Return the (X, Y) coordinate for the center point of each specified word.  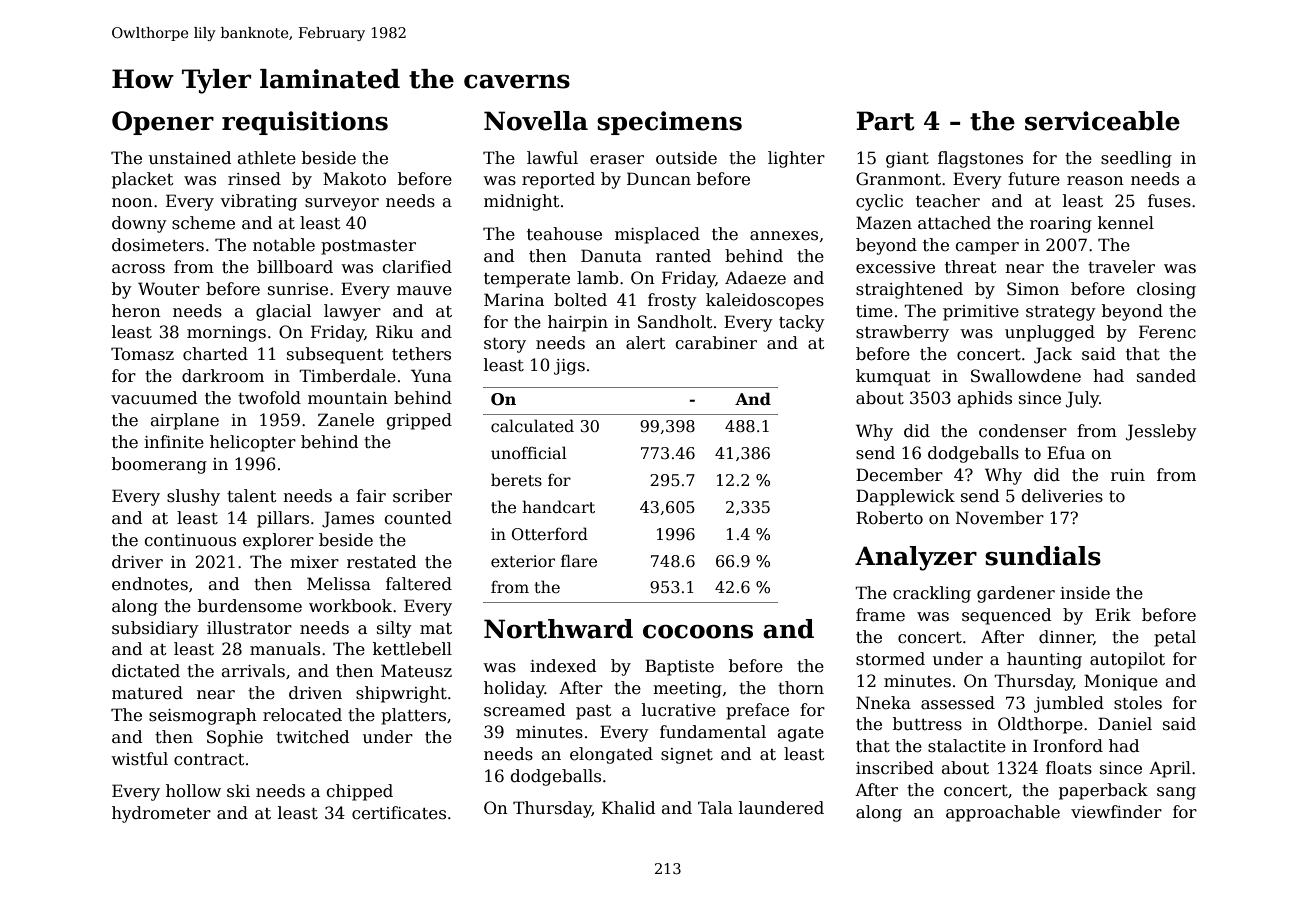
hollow (193, 790)
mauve (424, 291)
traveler (1121, 267)
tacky (802, 323)
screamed (524, 710)
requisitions (305, 123)
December (899, 475)
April (1170, 769)
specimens (669, 123)
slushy (193, 497)
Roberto (889, 518)
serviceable (1102, 121)
